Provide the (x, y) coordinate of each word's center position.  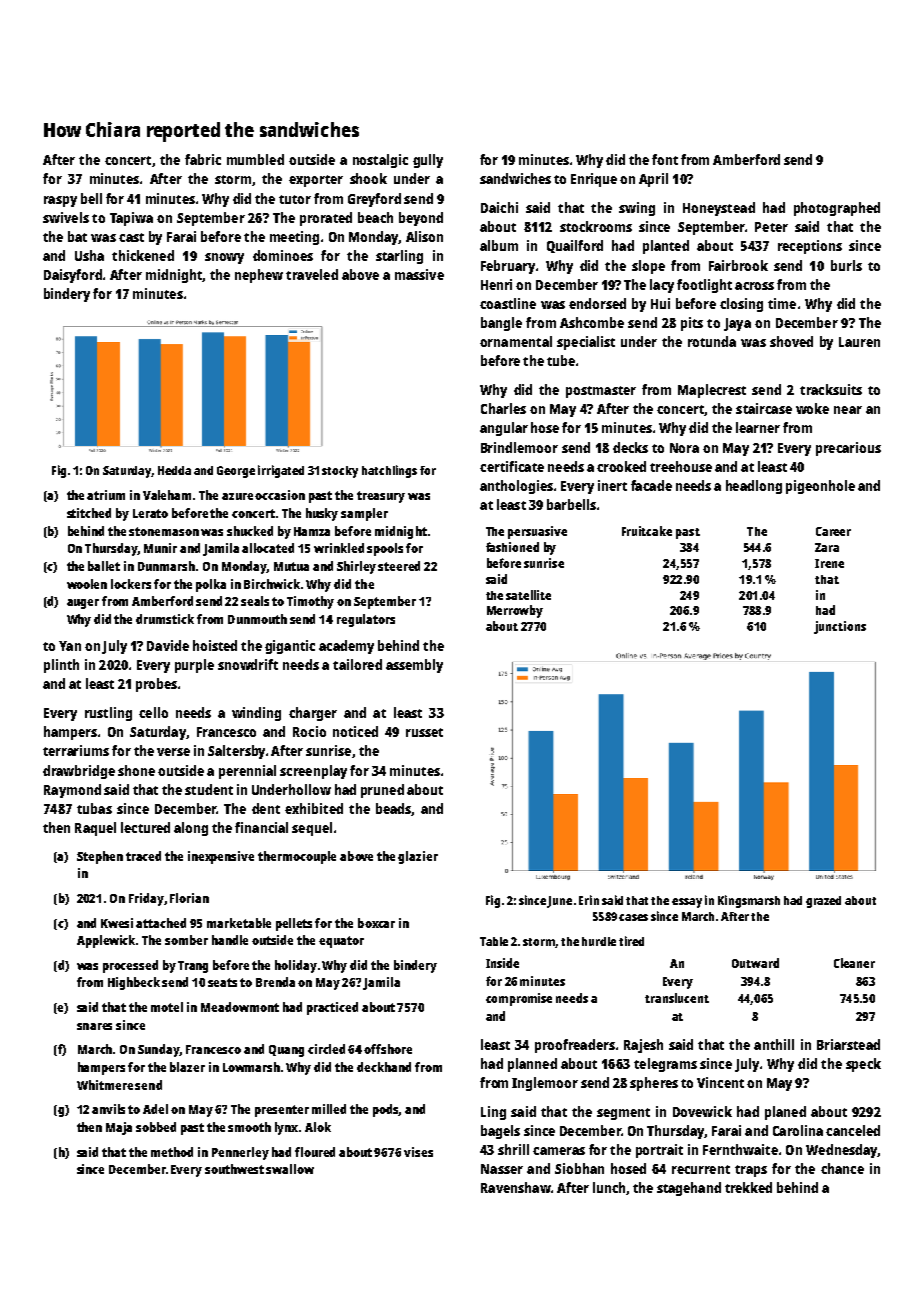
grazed (823, 902)
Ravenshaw (516, 1187)
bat (77, 236)
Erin (589, 900)
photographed (837, 209)
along (191, 829)
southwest (234, 1169)
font (665, 159)
